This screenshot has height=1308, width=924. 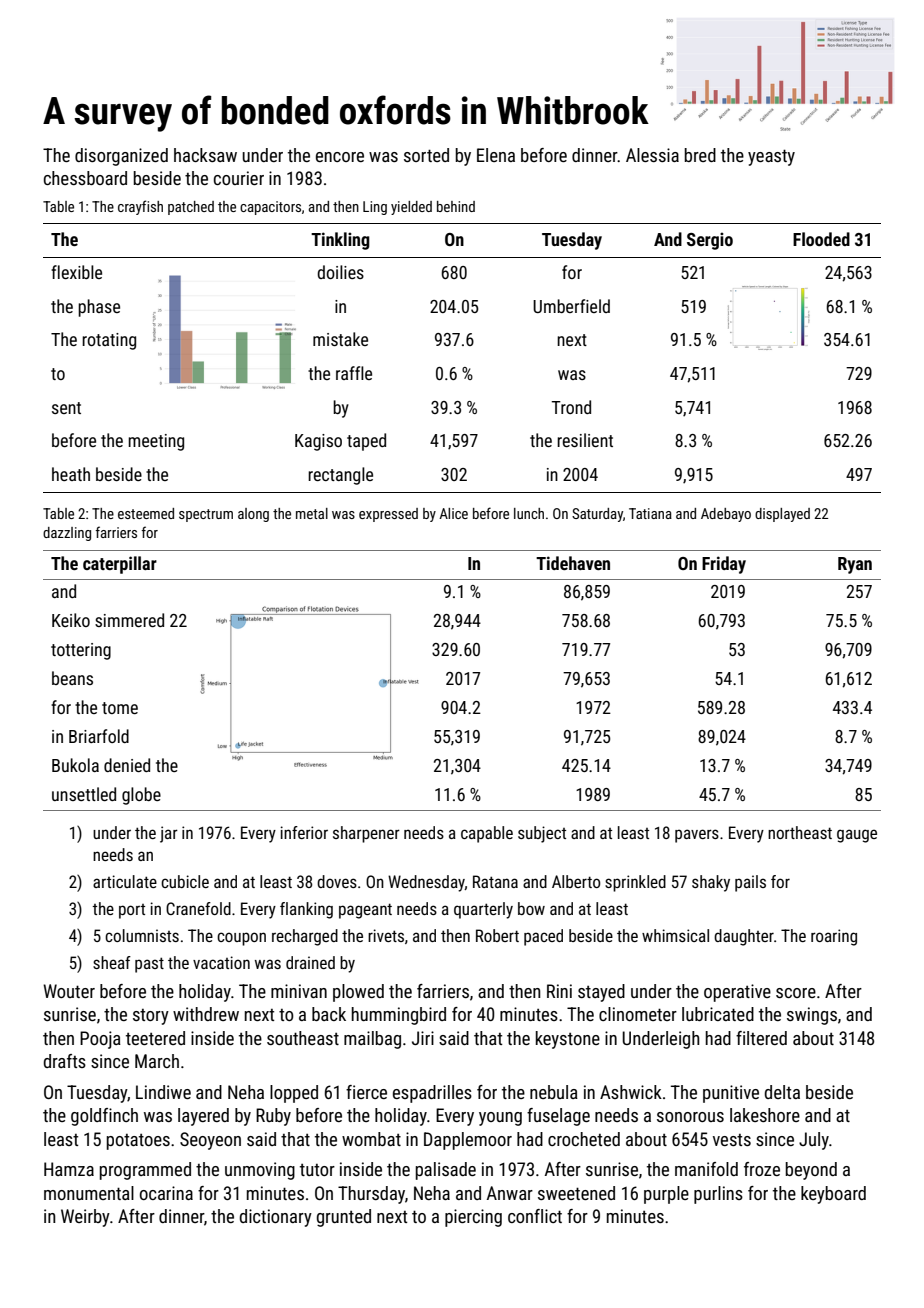 What do you see at coordinates (568, 1040) in the screenshot?
I see `keystone` at bounding box center [568, 1040].
